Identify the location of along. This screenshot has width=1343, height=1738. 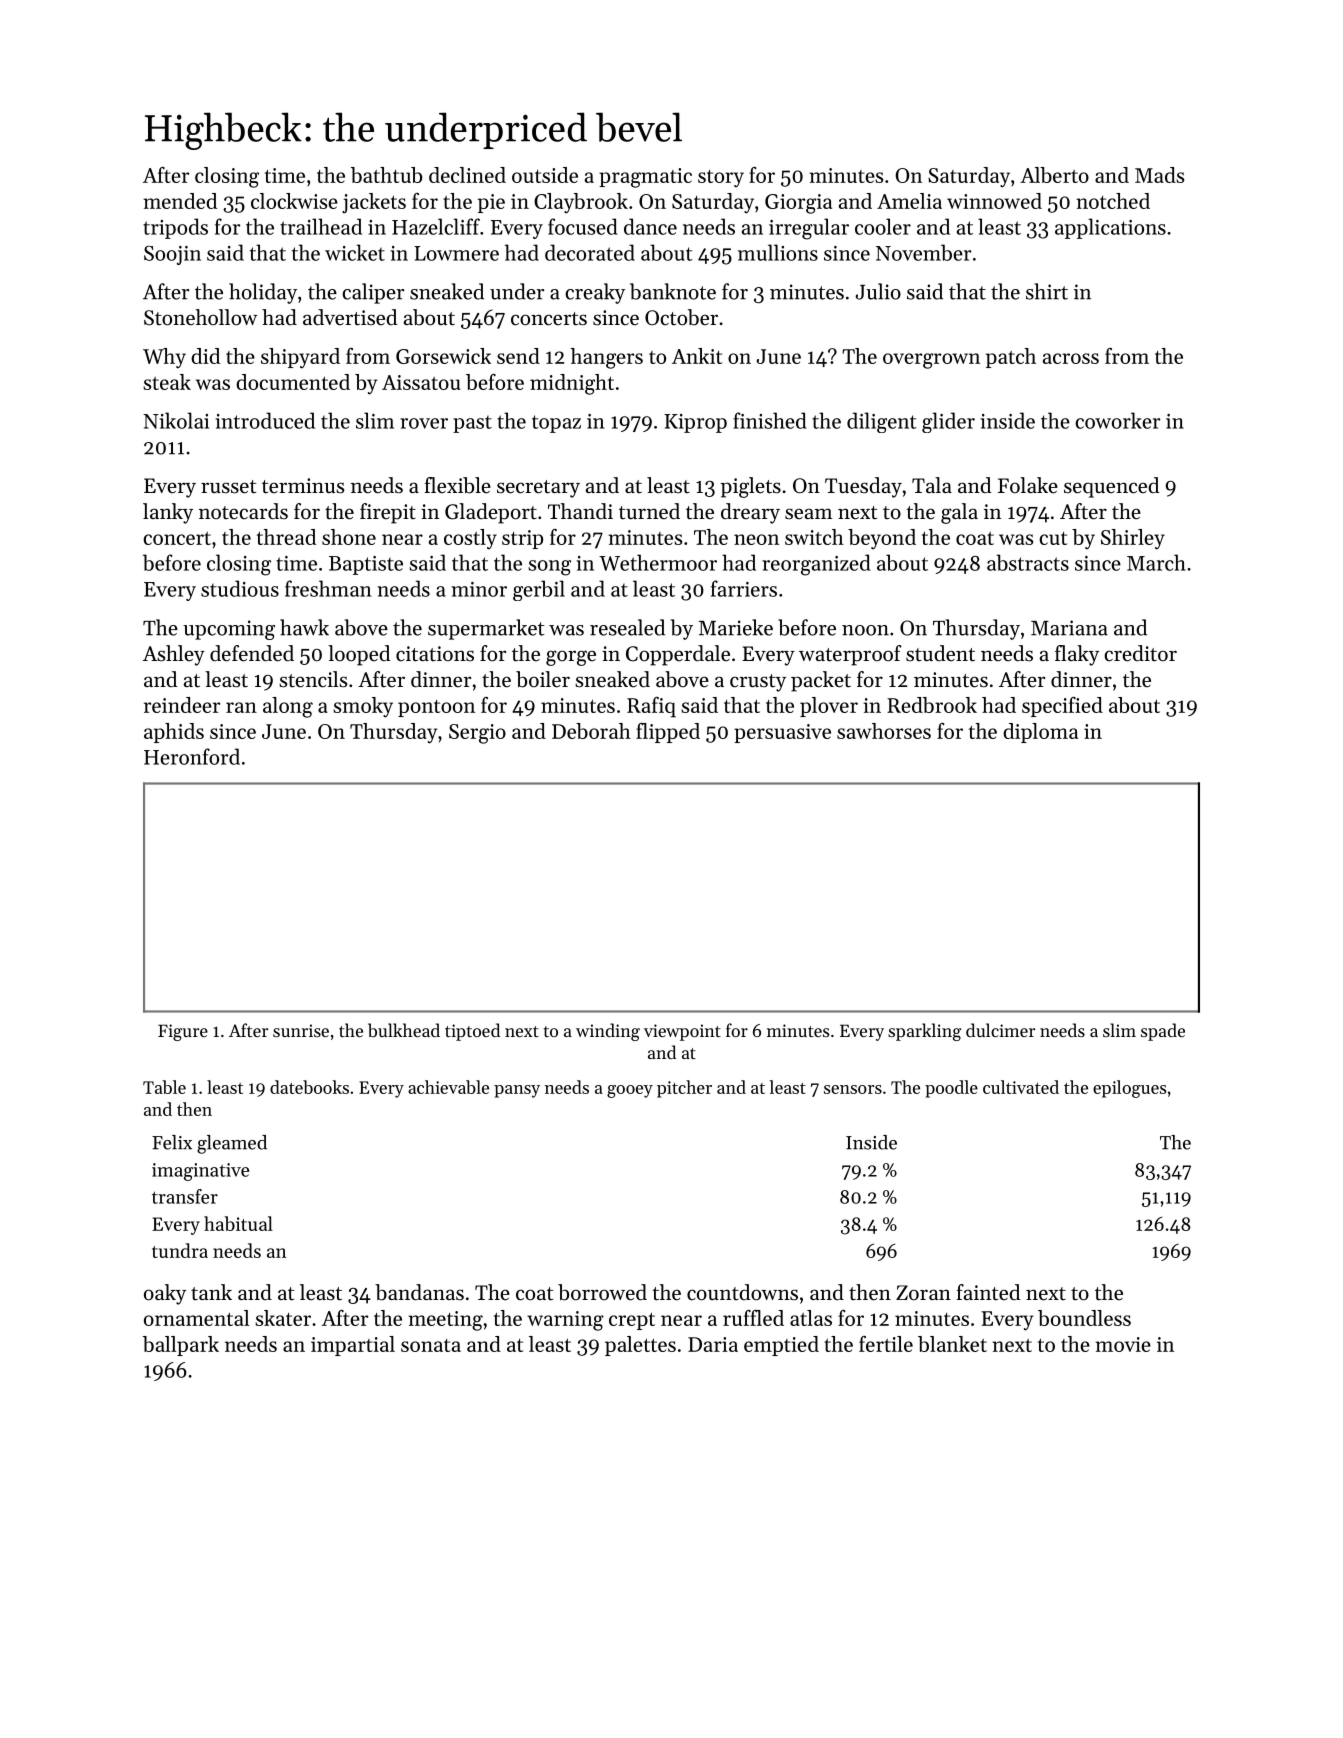
(288, 707).
